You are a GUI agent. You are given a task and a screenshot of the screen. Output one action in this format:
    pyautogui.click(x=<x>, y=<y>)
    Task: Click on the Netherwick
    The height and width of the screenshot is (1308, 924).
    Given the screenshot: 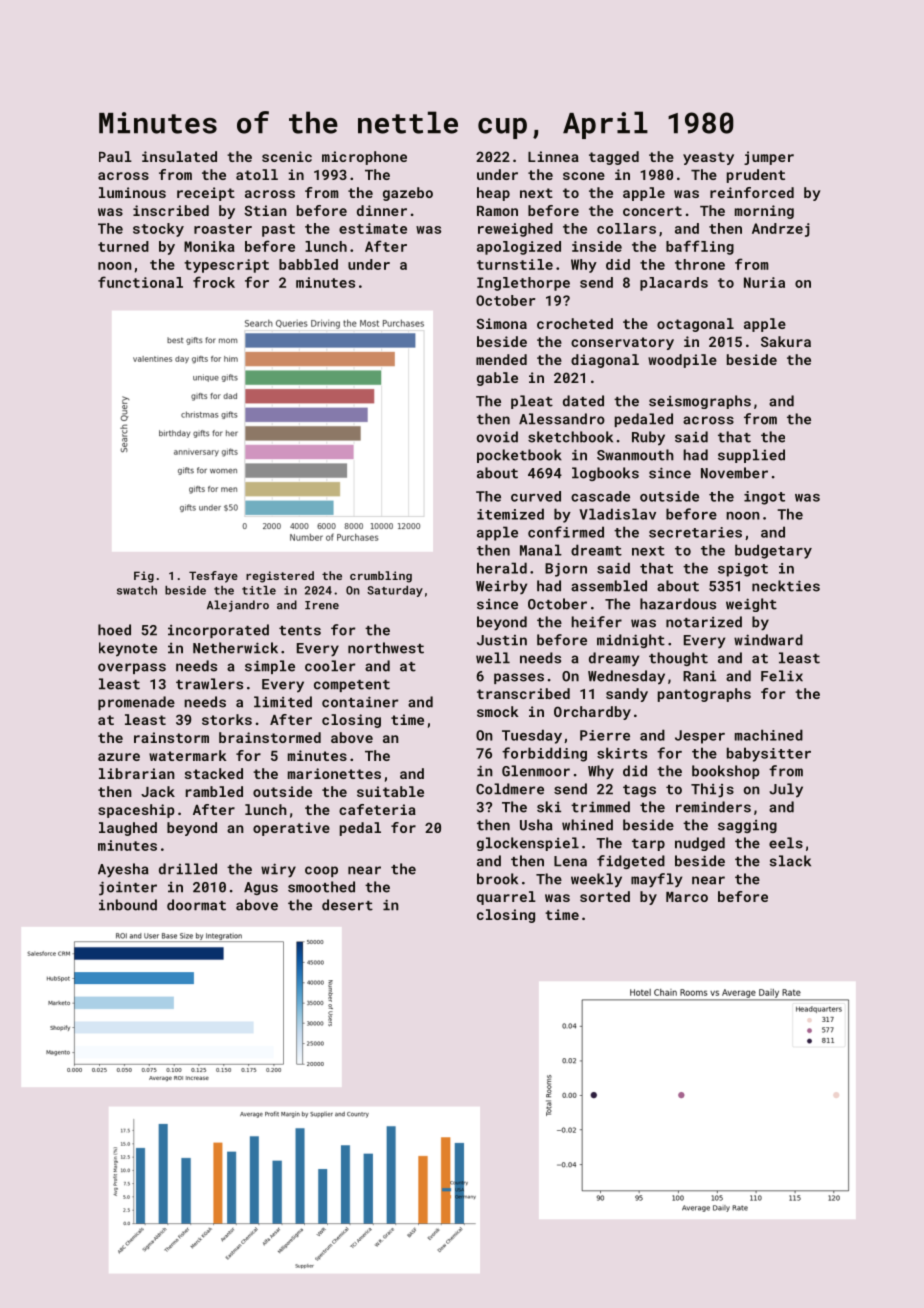 What is the action you would take?
    pyautogui.click(x=235, y=648)
